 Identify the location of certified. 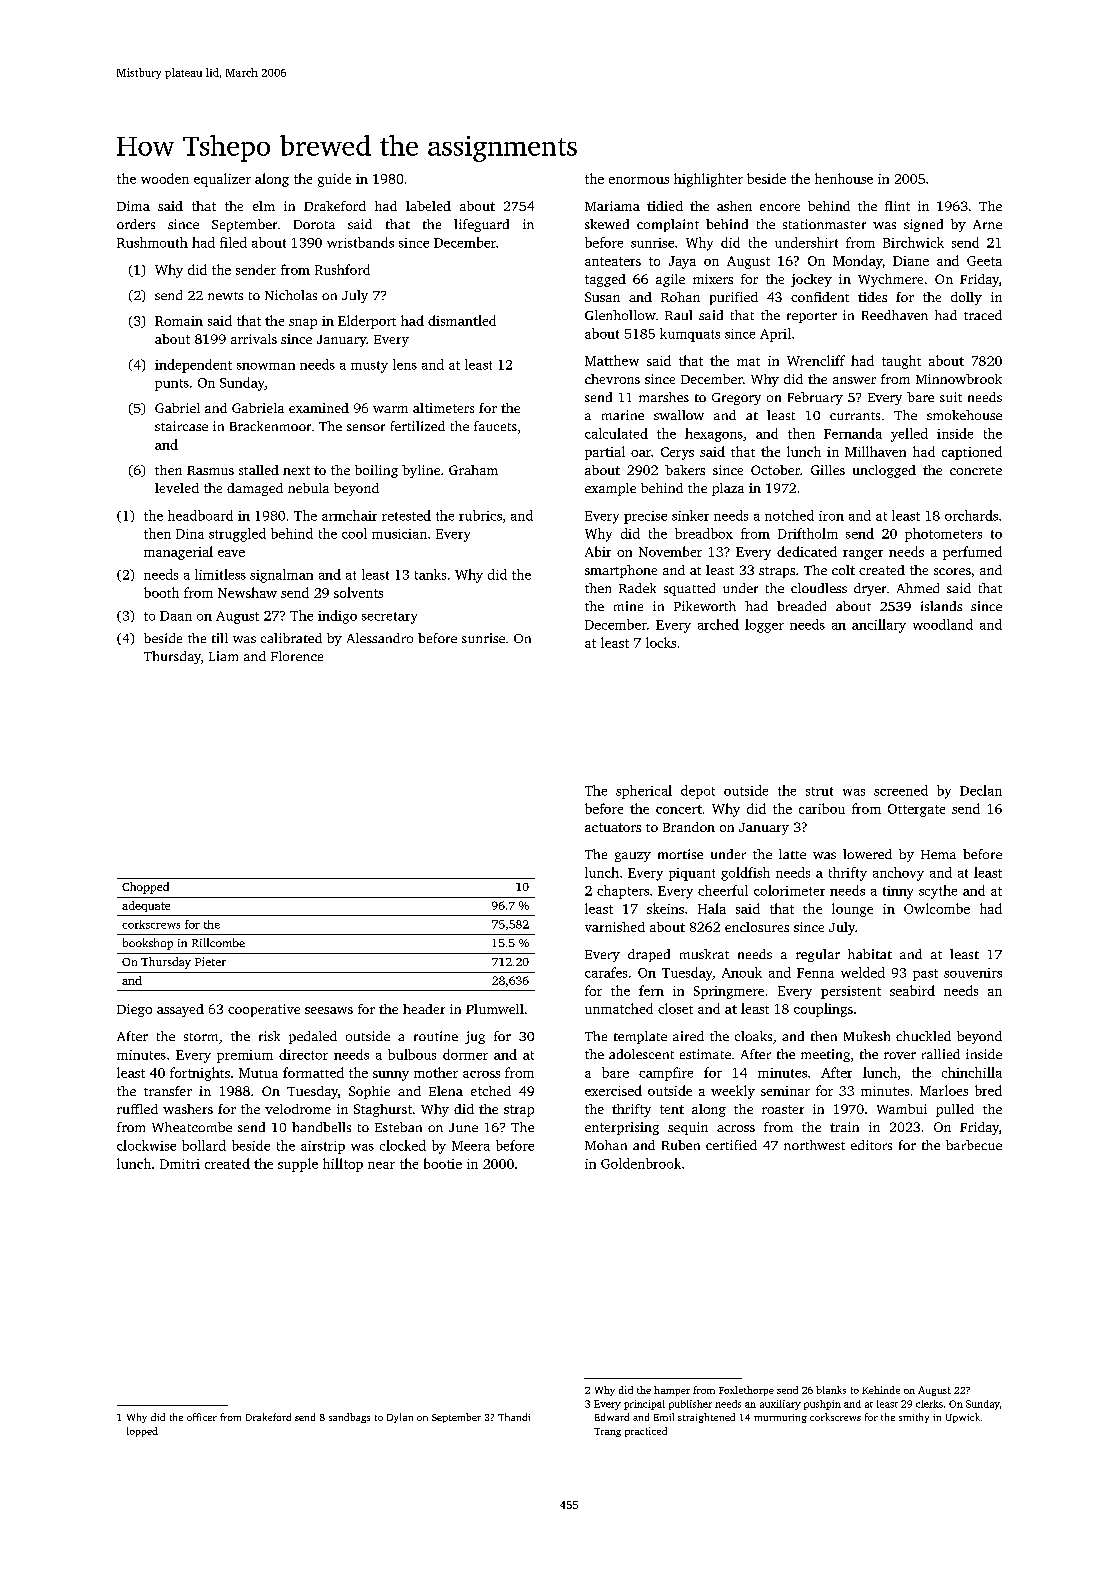
(731, 1145).
